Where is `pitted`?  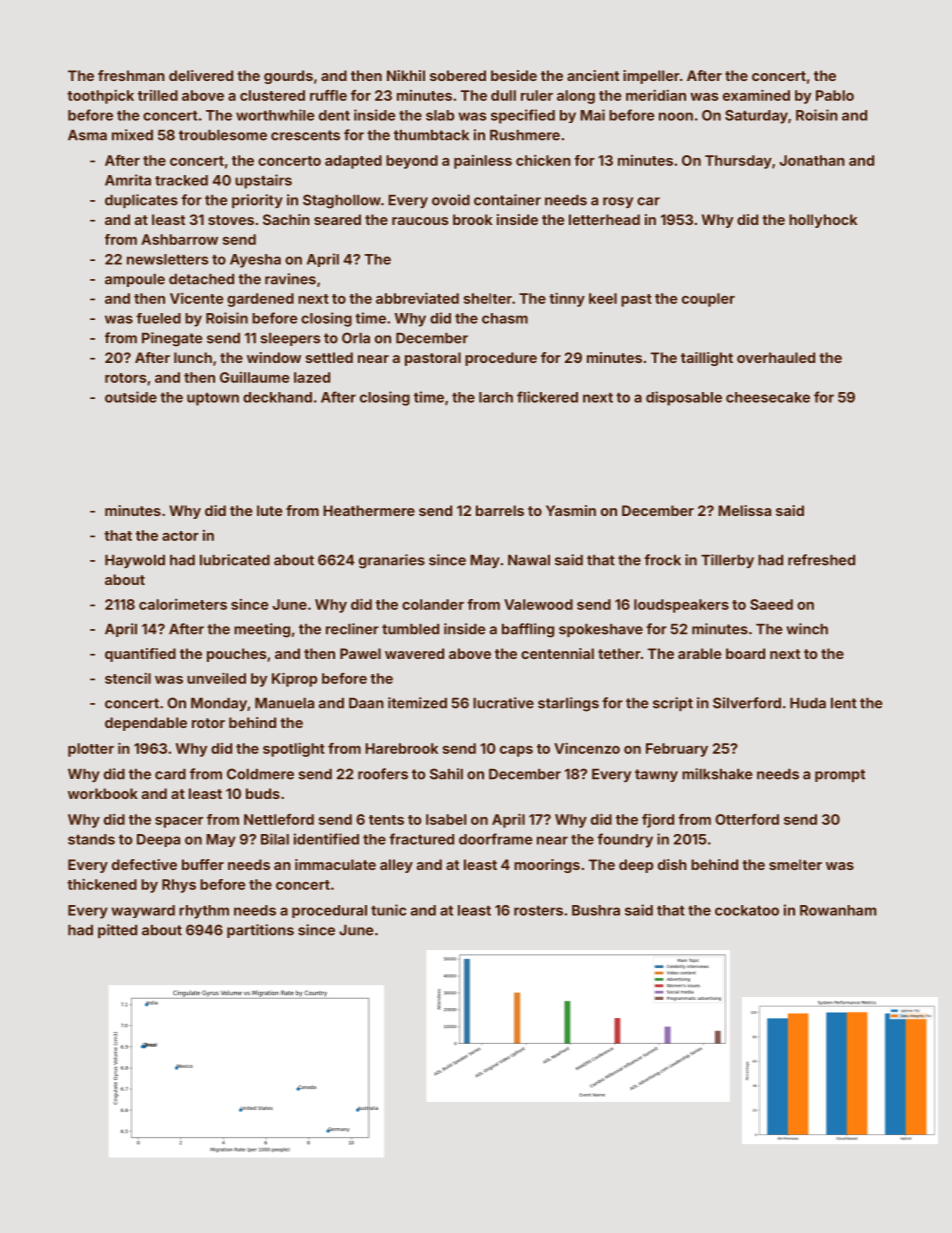 pitted is located at coordinates (117, 931).
